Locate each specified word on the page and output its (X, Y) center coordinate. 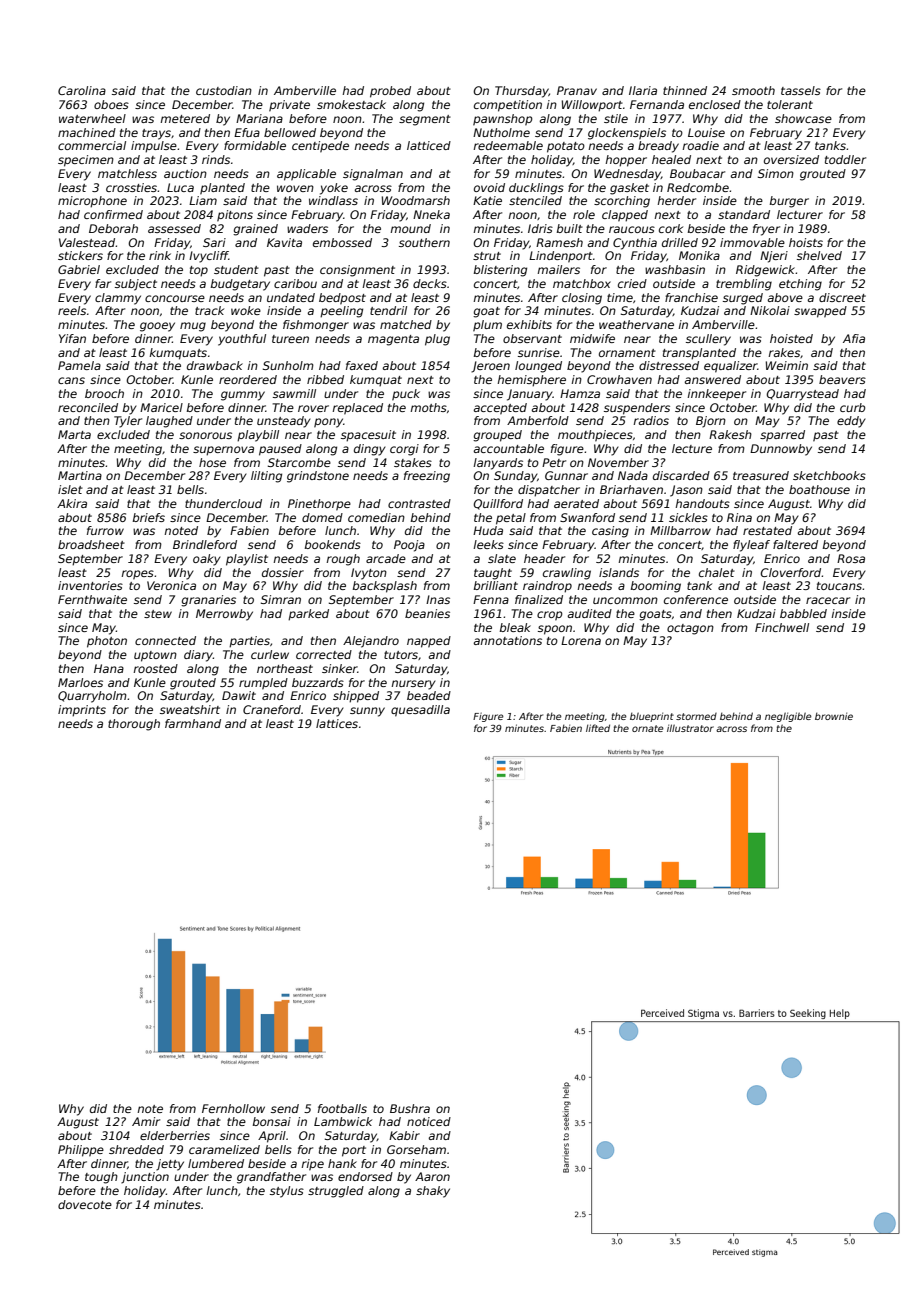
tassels (801, 90)
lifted (598, 728)
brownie (834, 716)
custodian (224, 90)
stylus (287, 1192)
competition (508, 106)
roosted (155, 668)
